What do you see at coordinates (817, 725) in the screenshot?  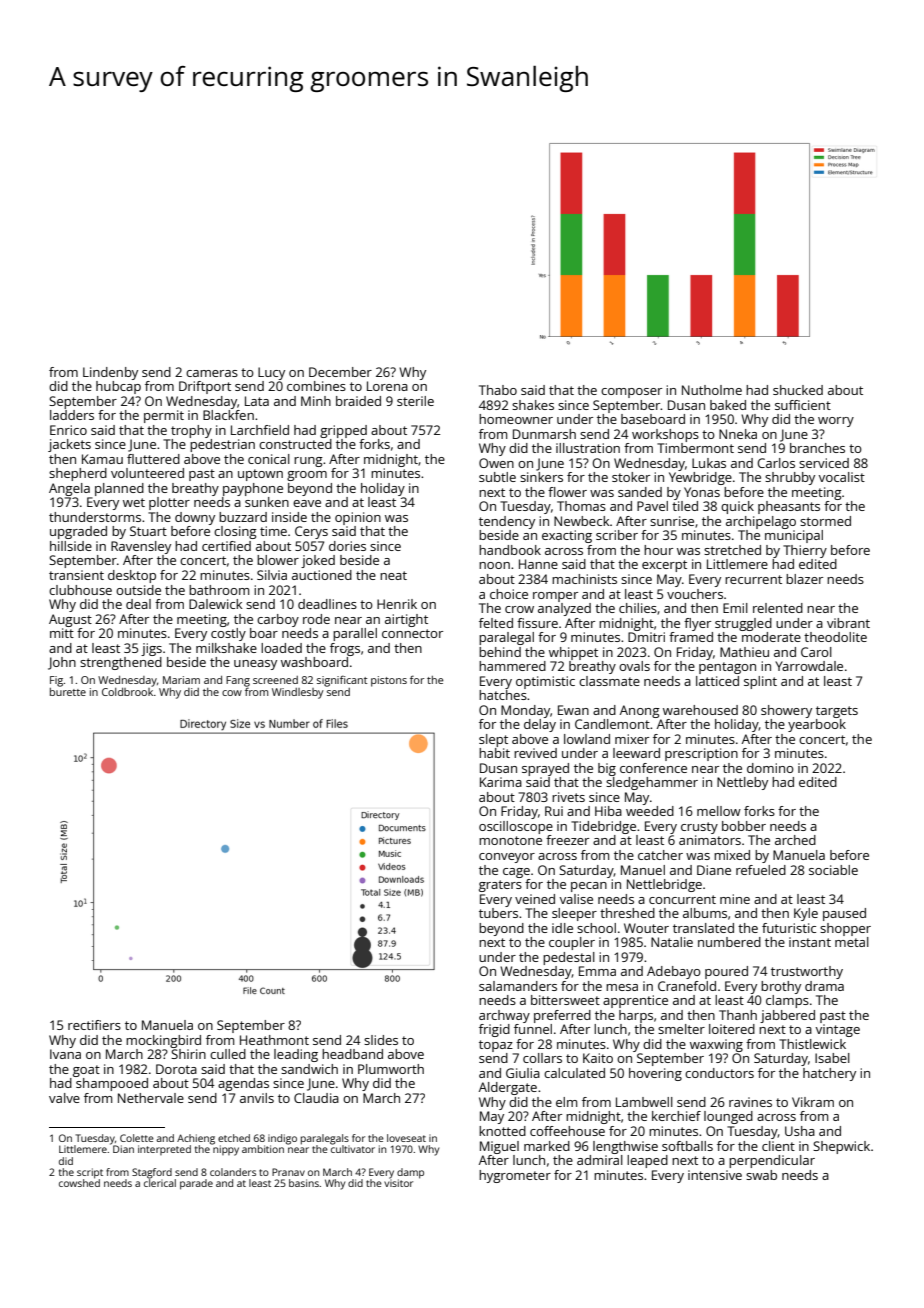 I see `yearbook` at bounding box center [817, 725].
